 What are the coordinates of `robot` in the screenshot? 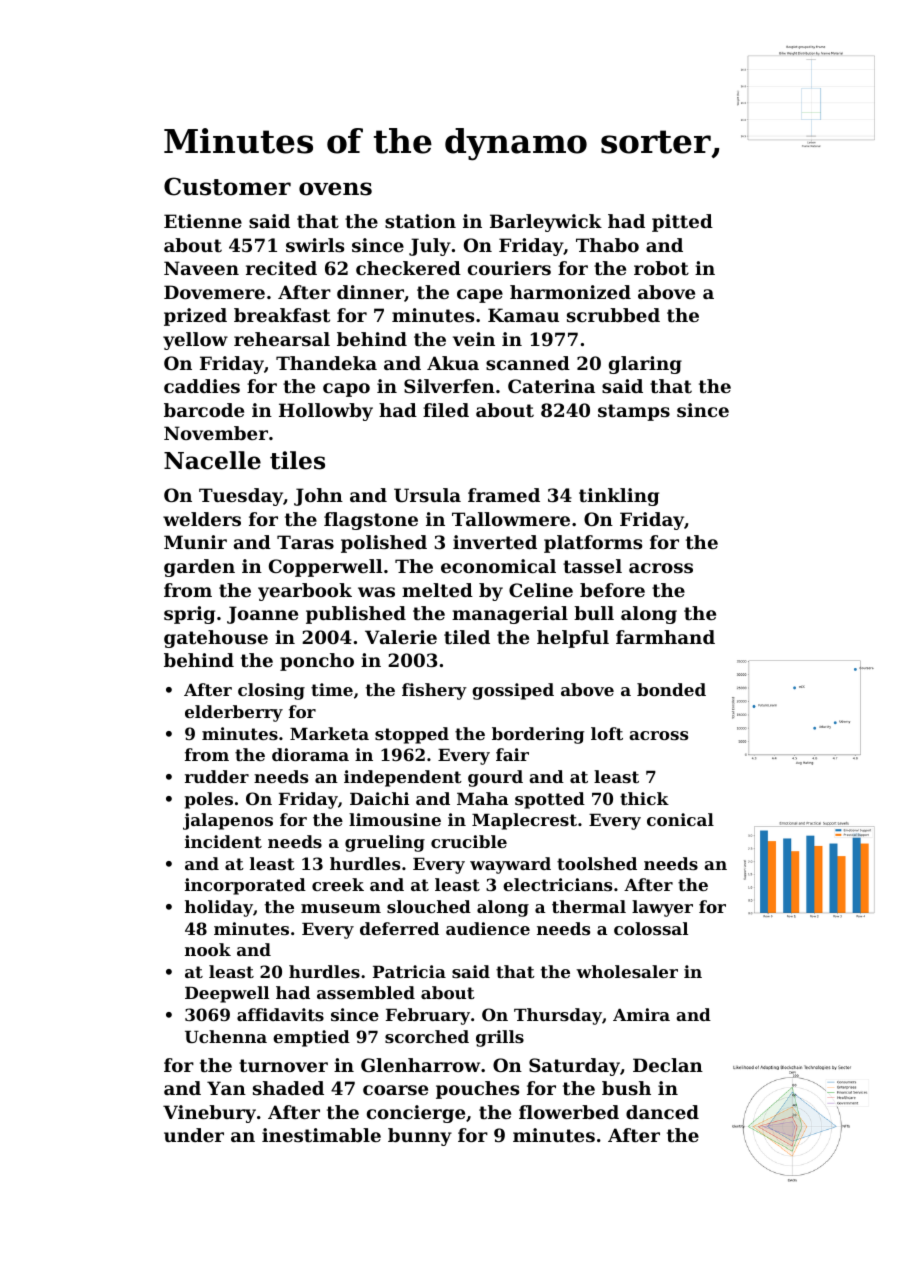 It's located at (661, 268).
